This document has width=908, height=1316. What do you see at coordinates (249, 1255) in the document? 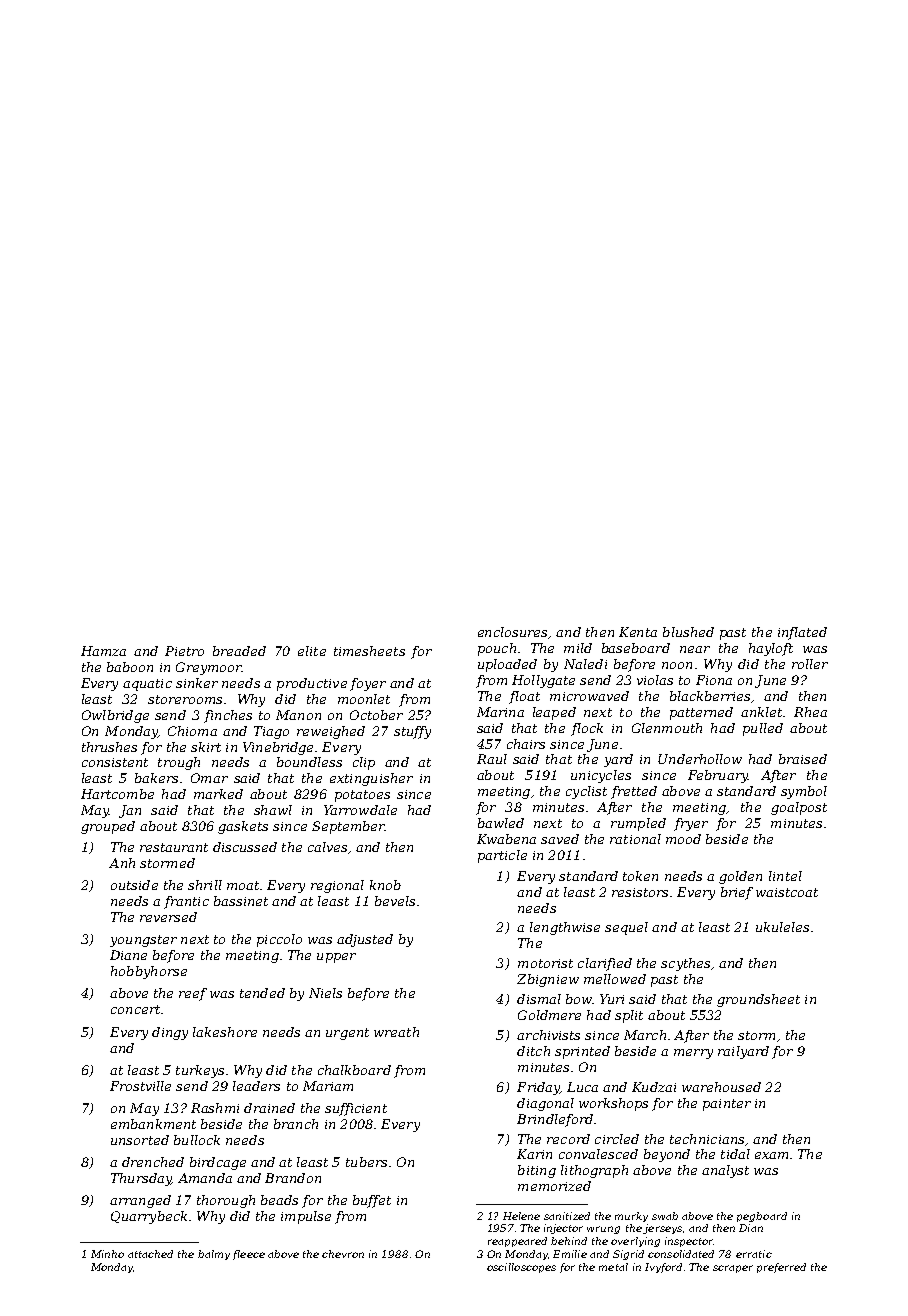
I see `fleece` at bounding box center [249, 1255].
